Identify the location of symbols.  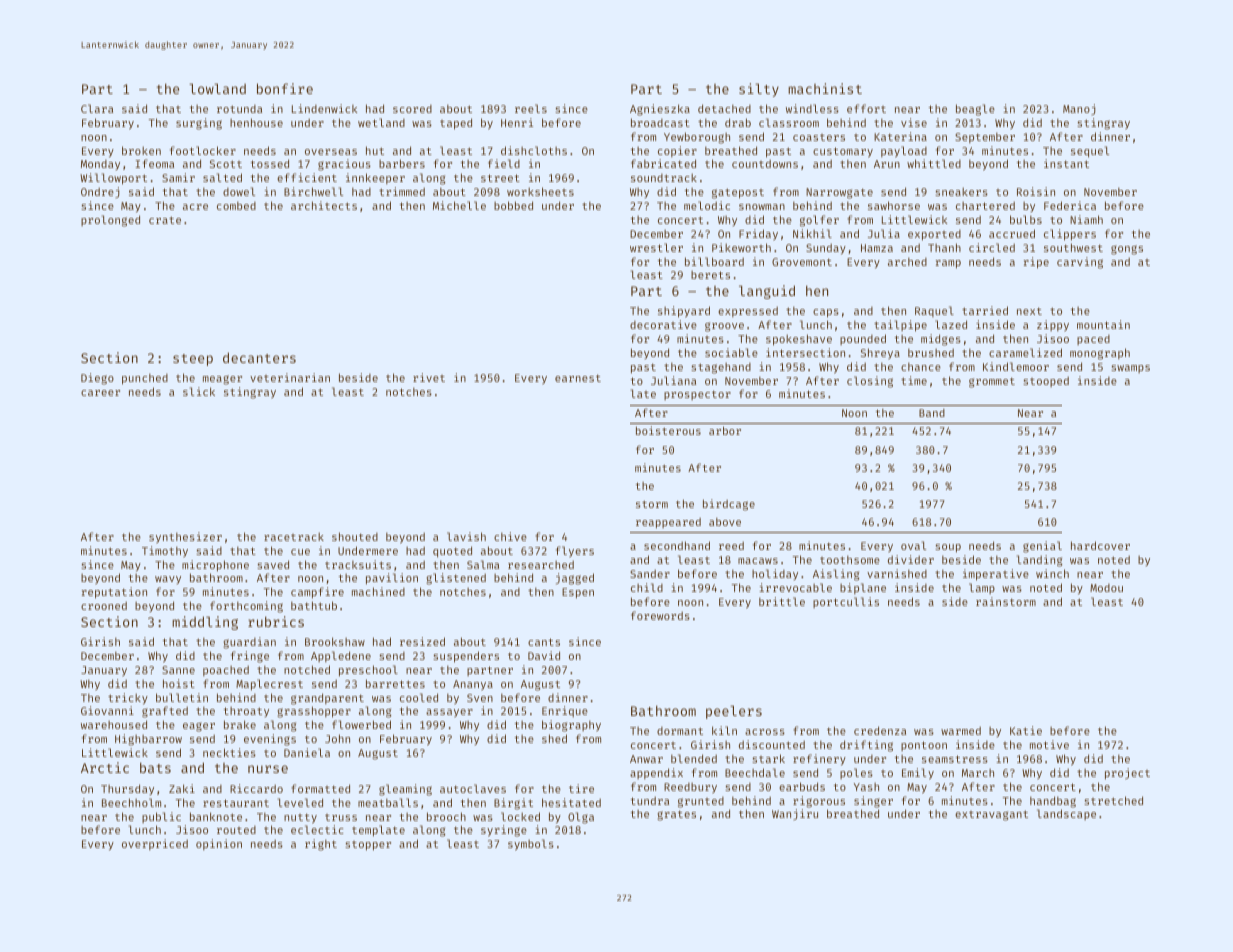
(531, 845).
